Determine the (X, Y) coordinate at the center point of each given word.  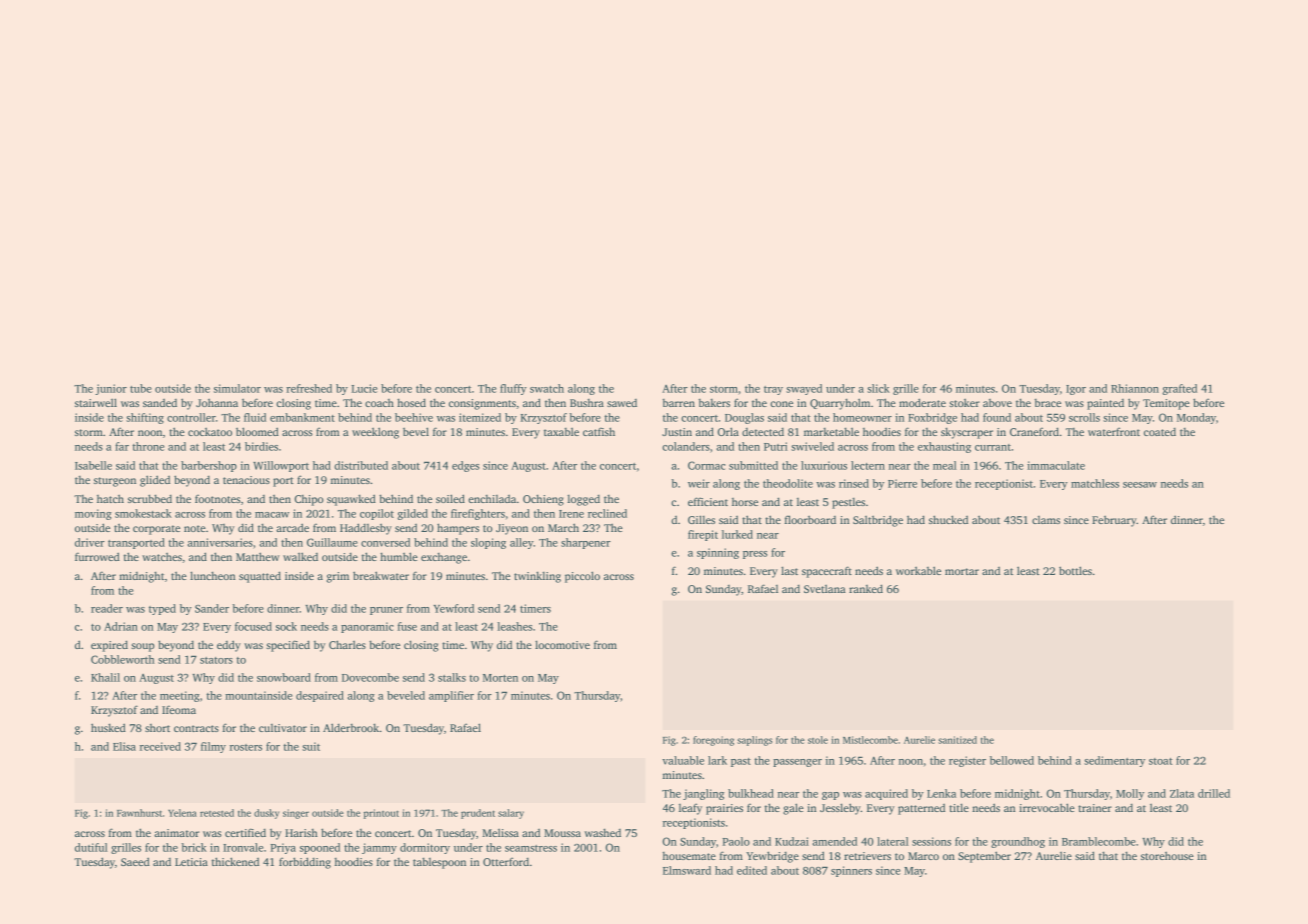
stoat (1161, 761)
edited (752, 870)
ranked (866, 588)
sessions (931, 841)
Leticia (191, 862)
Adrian (121, 626)
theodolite (788, 483)
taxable (561, 431)
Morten (500, 678)
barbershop (209, 466)
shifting (145, 418)
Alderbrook (351, 727)
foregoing (713, 741)
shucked (948, 519)
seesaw (1140, 485)
